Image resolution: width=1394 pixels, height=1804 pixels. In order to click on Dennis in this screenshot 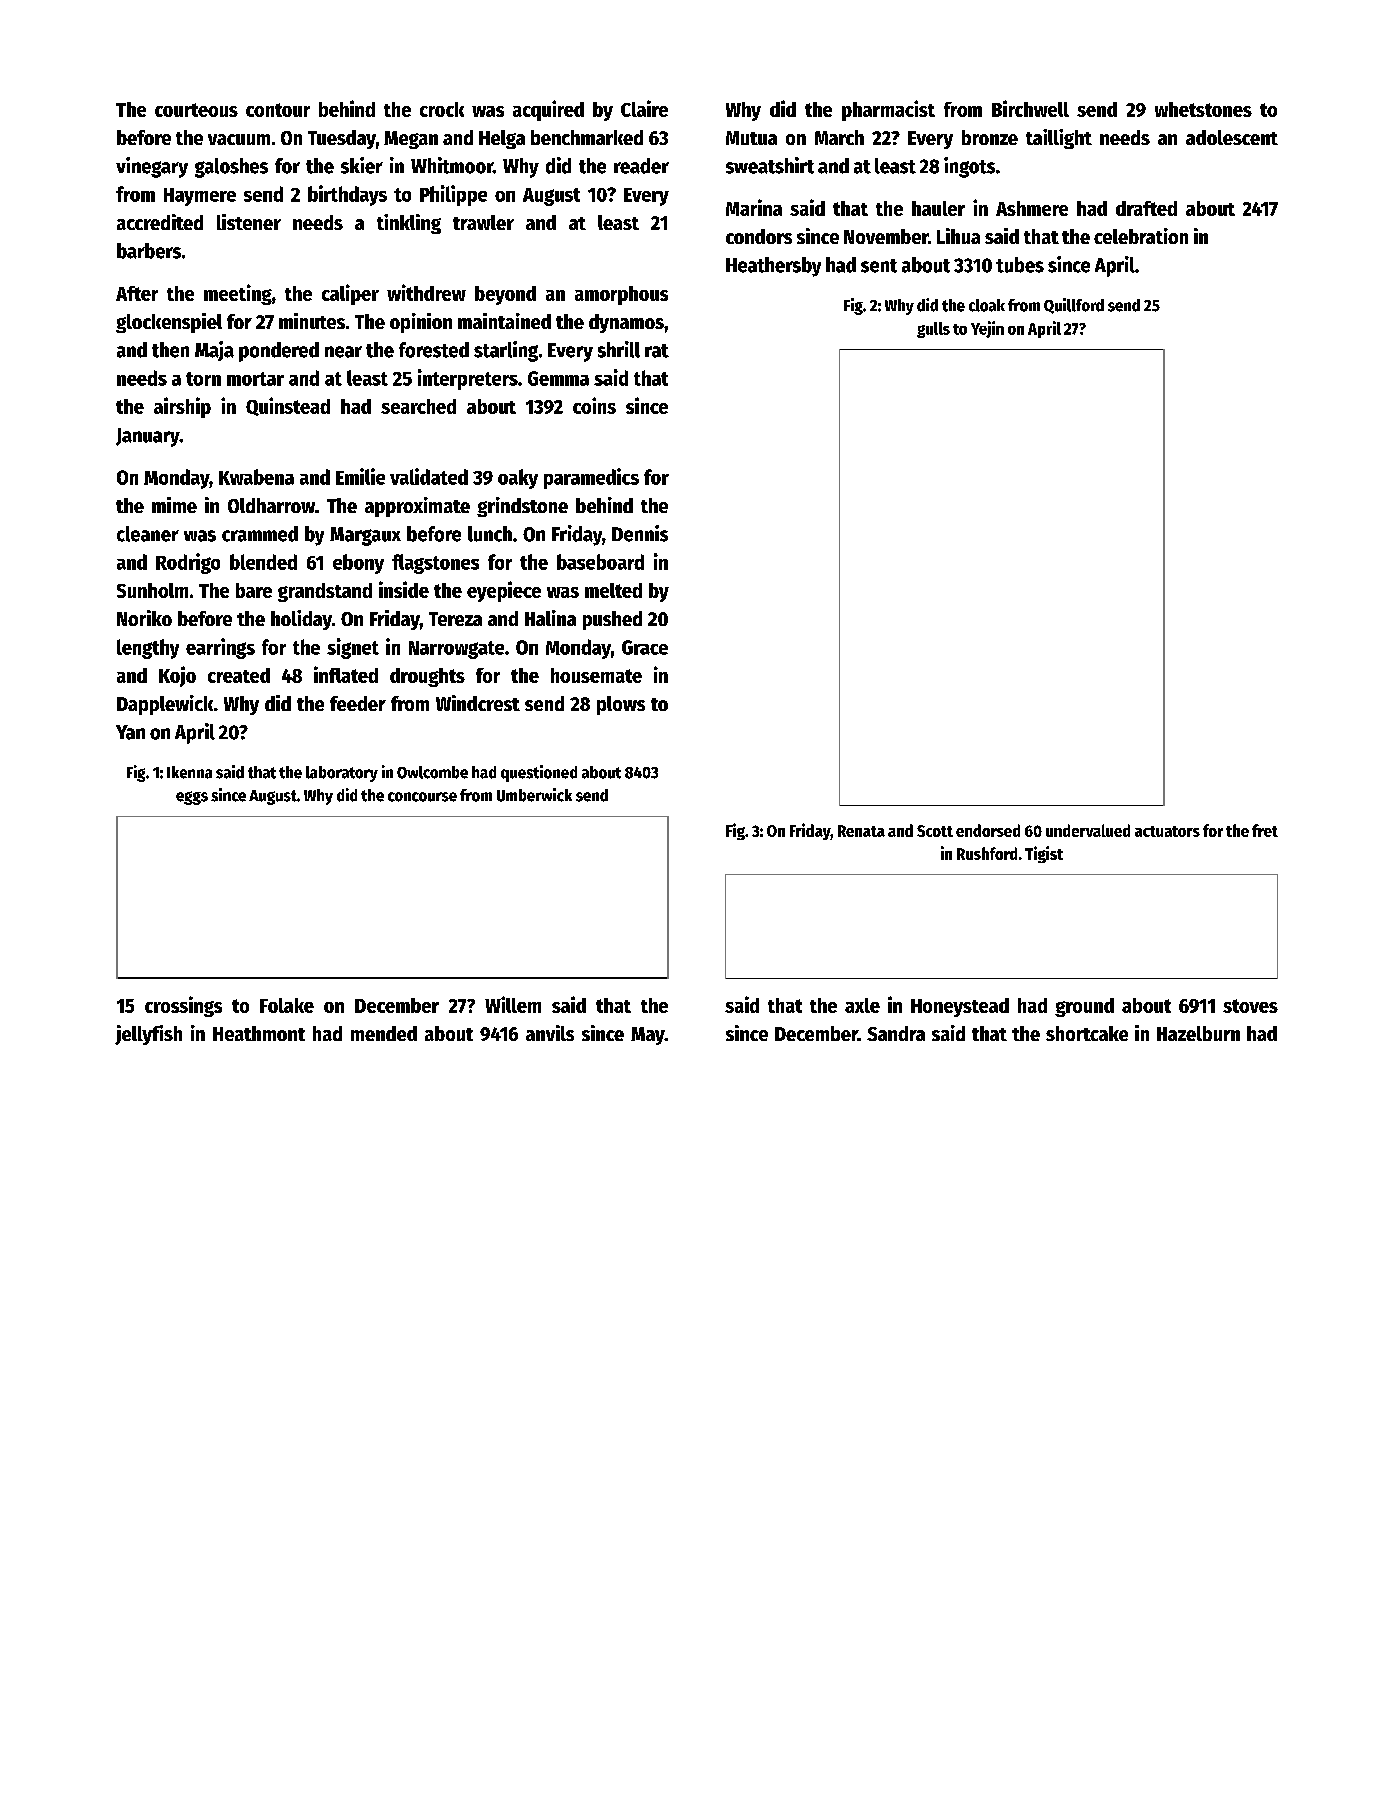, I will do `click(640, 533)`.
